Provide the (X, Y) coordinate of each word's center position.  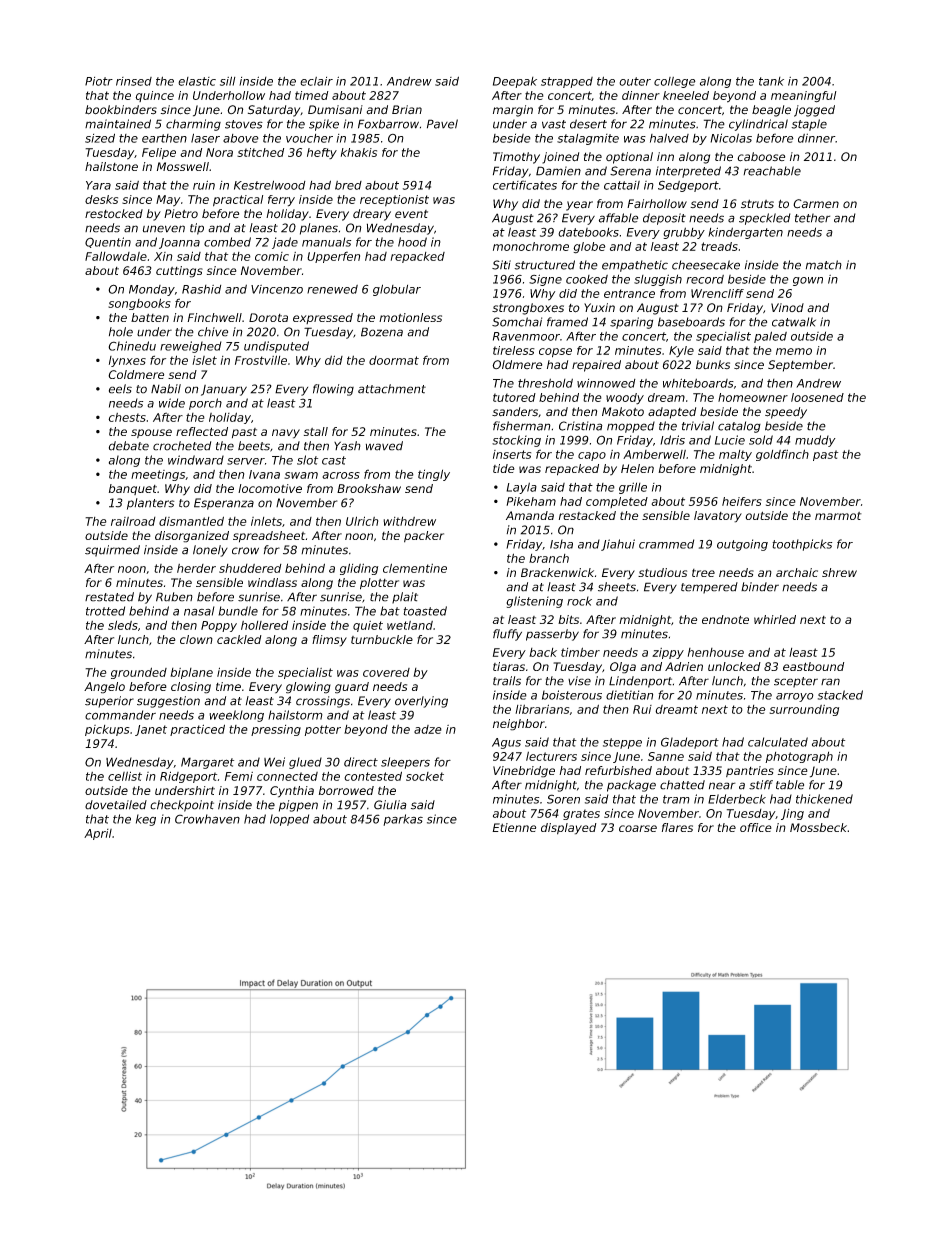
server (246, 461)
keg (146, 820)
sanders (515, 412)
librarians (542, 709)
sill (228, 81)
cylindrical (758, 125)
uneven (164, 229)
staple (809, 125)
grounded (139, 673)
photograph (799, 757)
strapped (567, 82)
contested (373, 776)
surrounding (804, 710)
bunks (713, 364)
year (579, 206)
